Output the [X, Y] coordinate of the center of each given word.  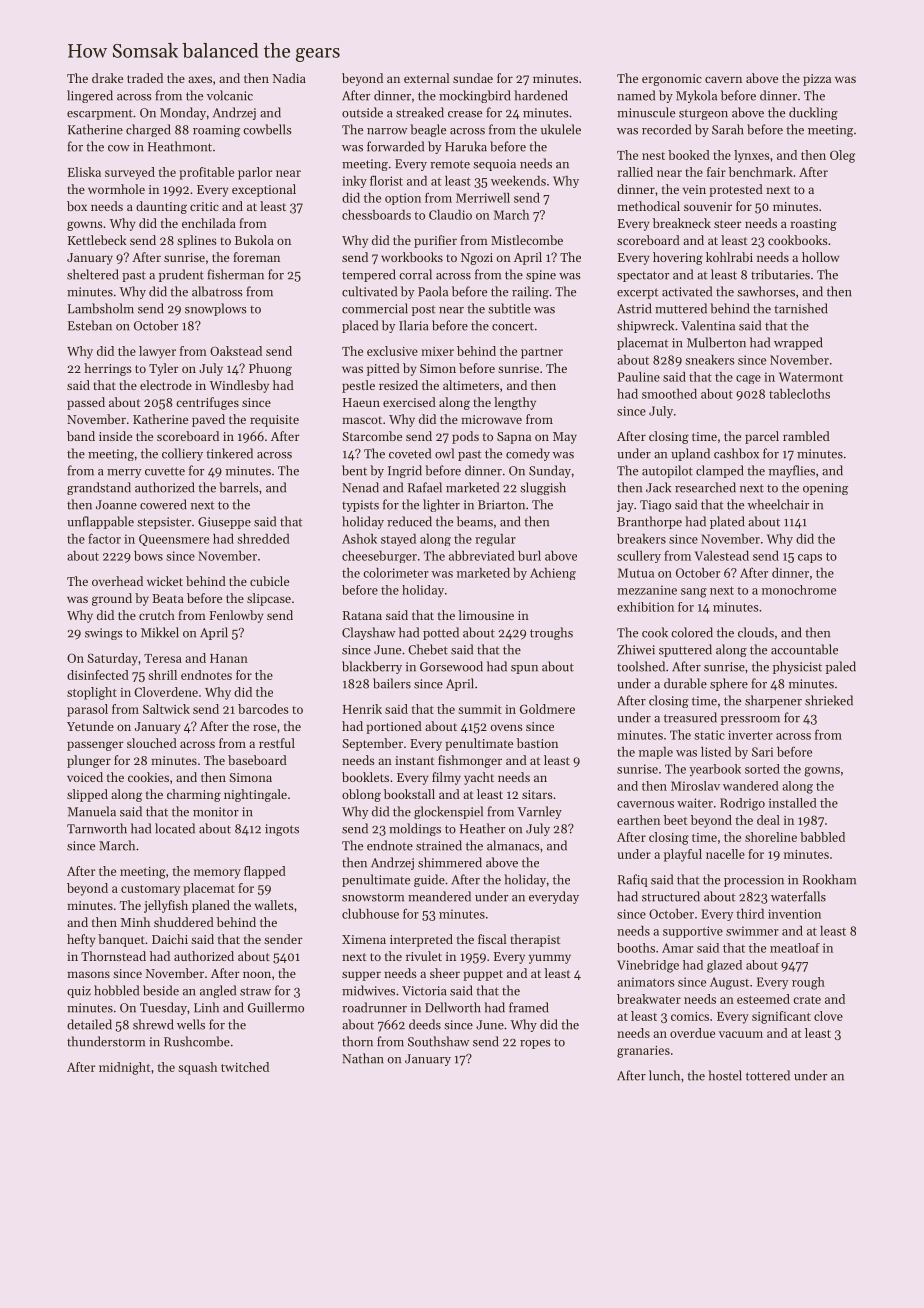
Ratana [362, 615]
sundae [473, 78]
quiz [79, 992]
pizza [817, 80]
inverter [750, 735]
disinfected [98, 675]
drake [107, 78]
